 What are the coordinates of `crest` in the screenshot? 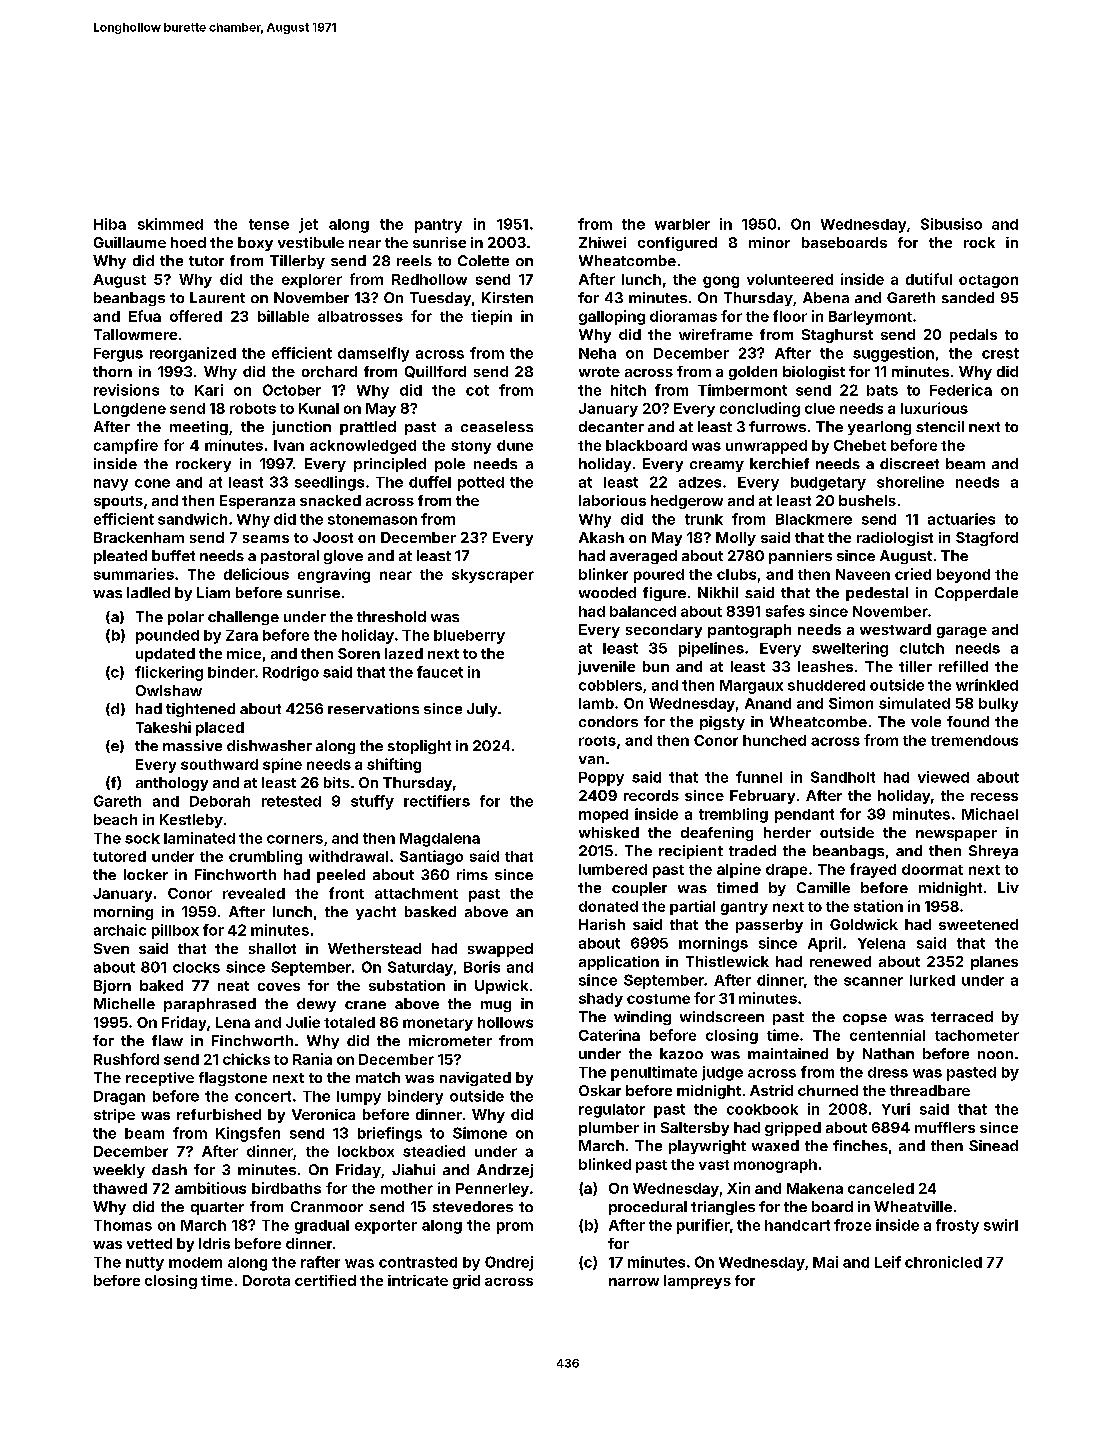 It's located at (1000, 353).
